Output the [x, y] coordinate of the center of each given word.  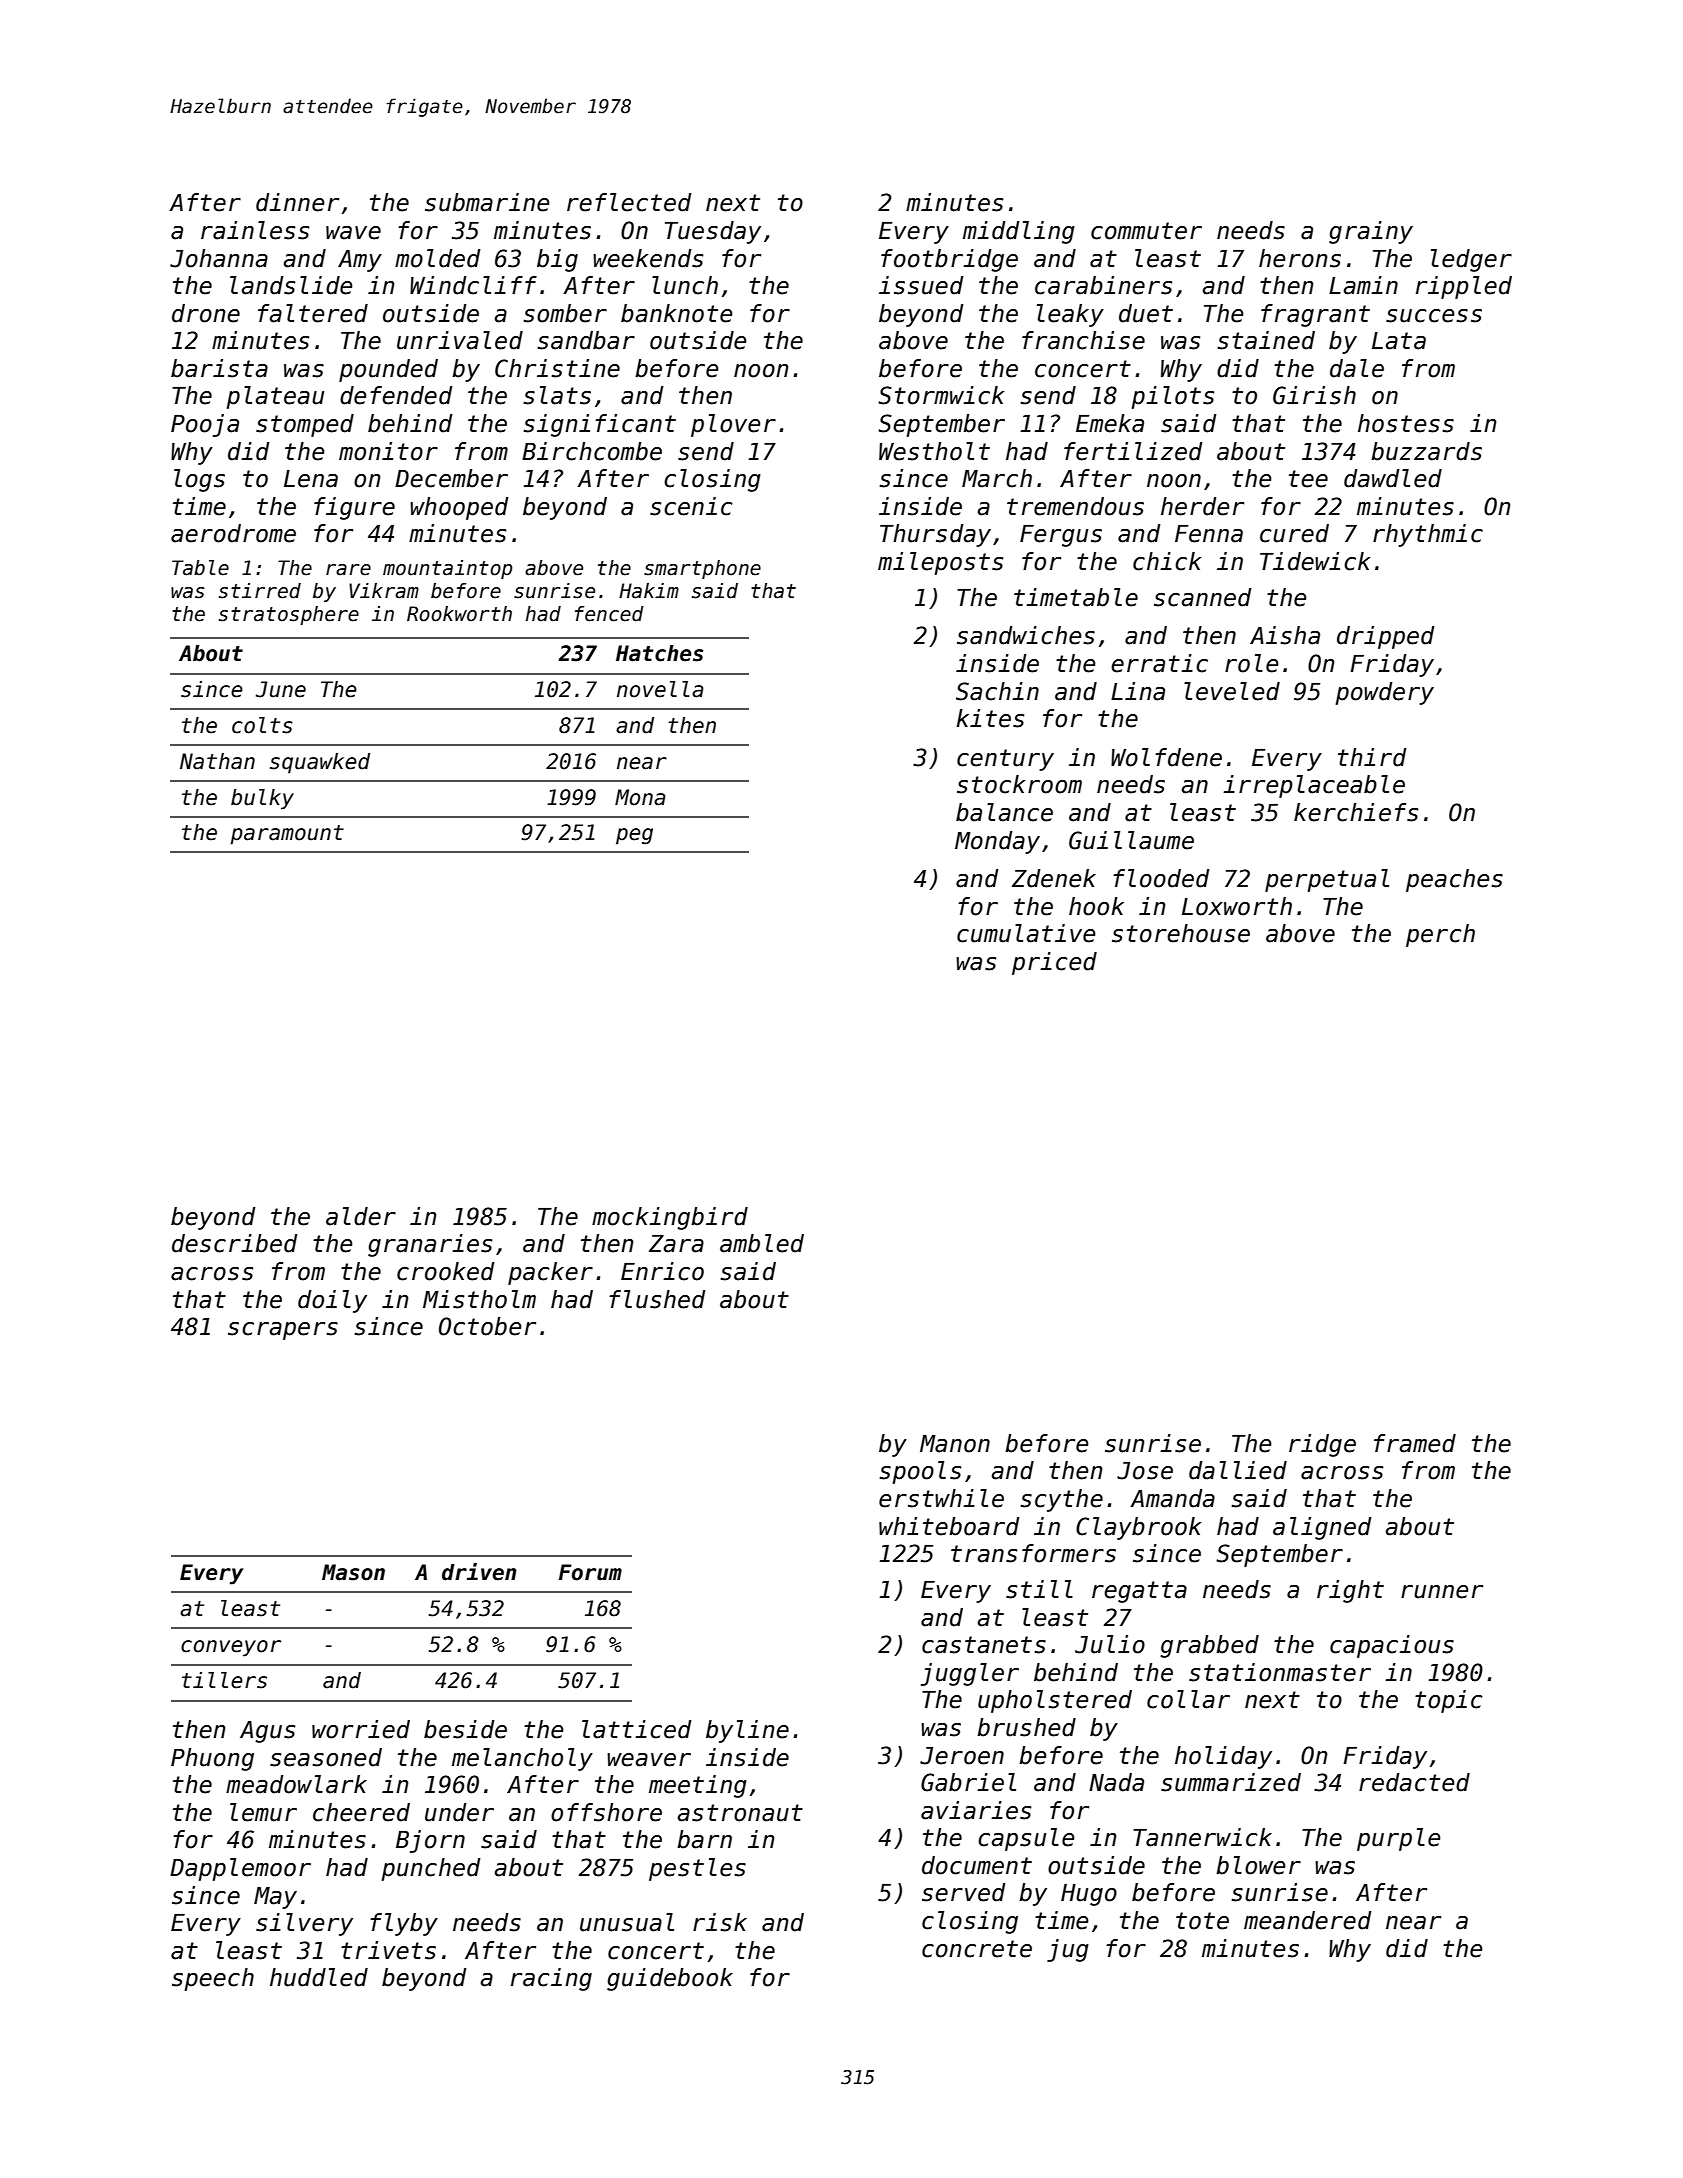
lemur [263, 1812]
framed [1415, 1443]
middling [1019, 232]
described [235, 1243]
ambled [762, 1243]
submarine [487, 202]
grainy [1371, 232]
